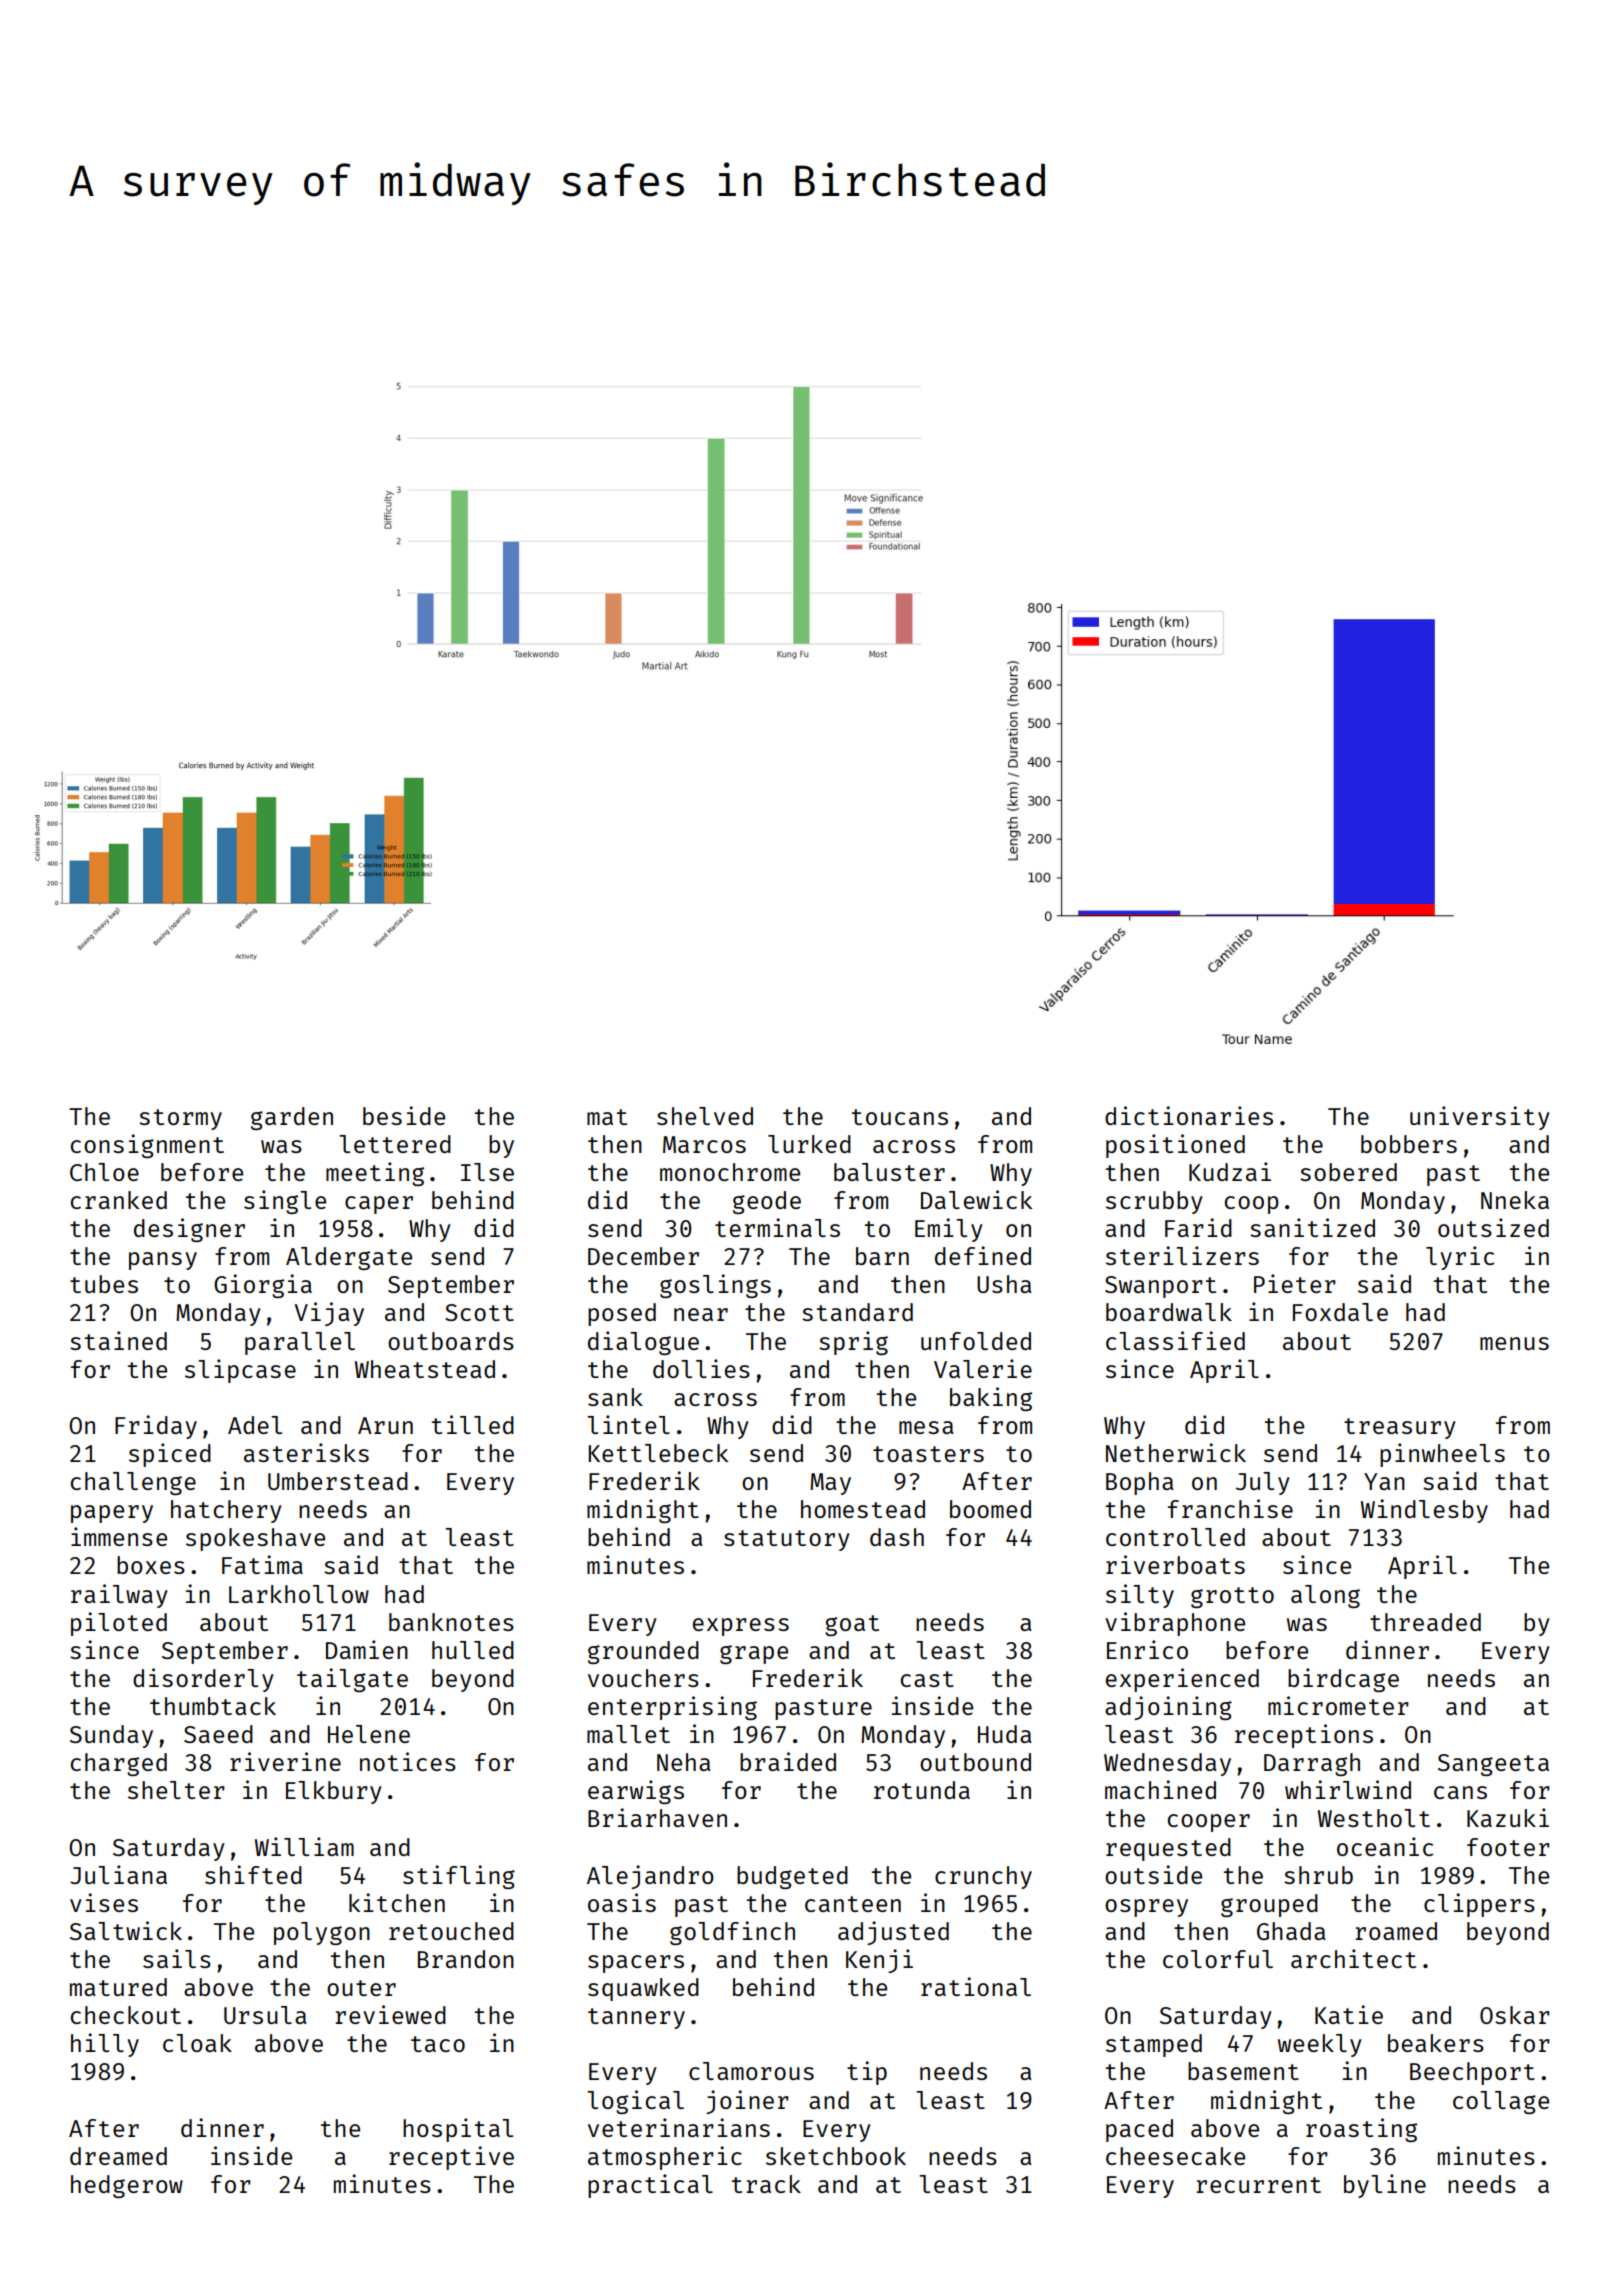 Image resolution: width=1620 pixels, height=2292 pixels. What do you see at coordinates (1361, 2130) in the document?
I see `roasting` at bounding box center [1361, 2130].
